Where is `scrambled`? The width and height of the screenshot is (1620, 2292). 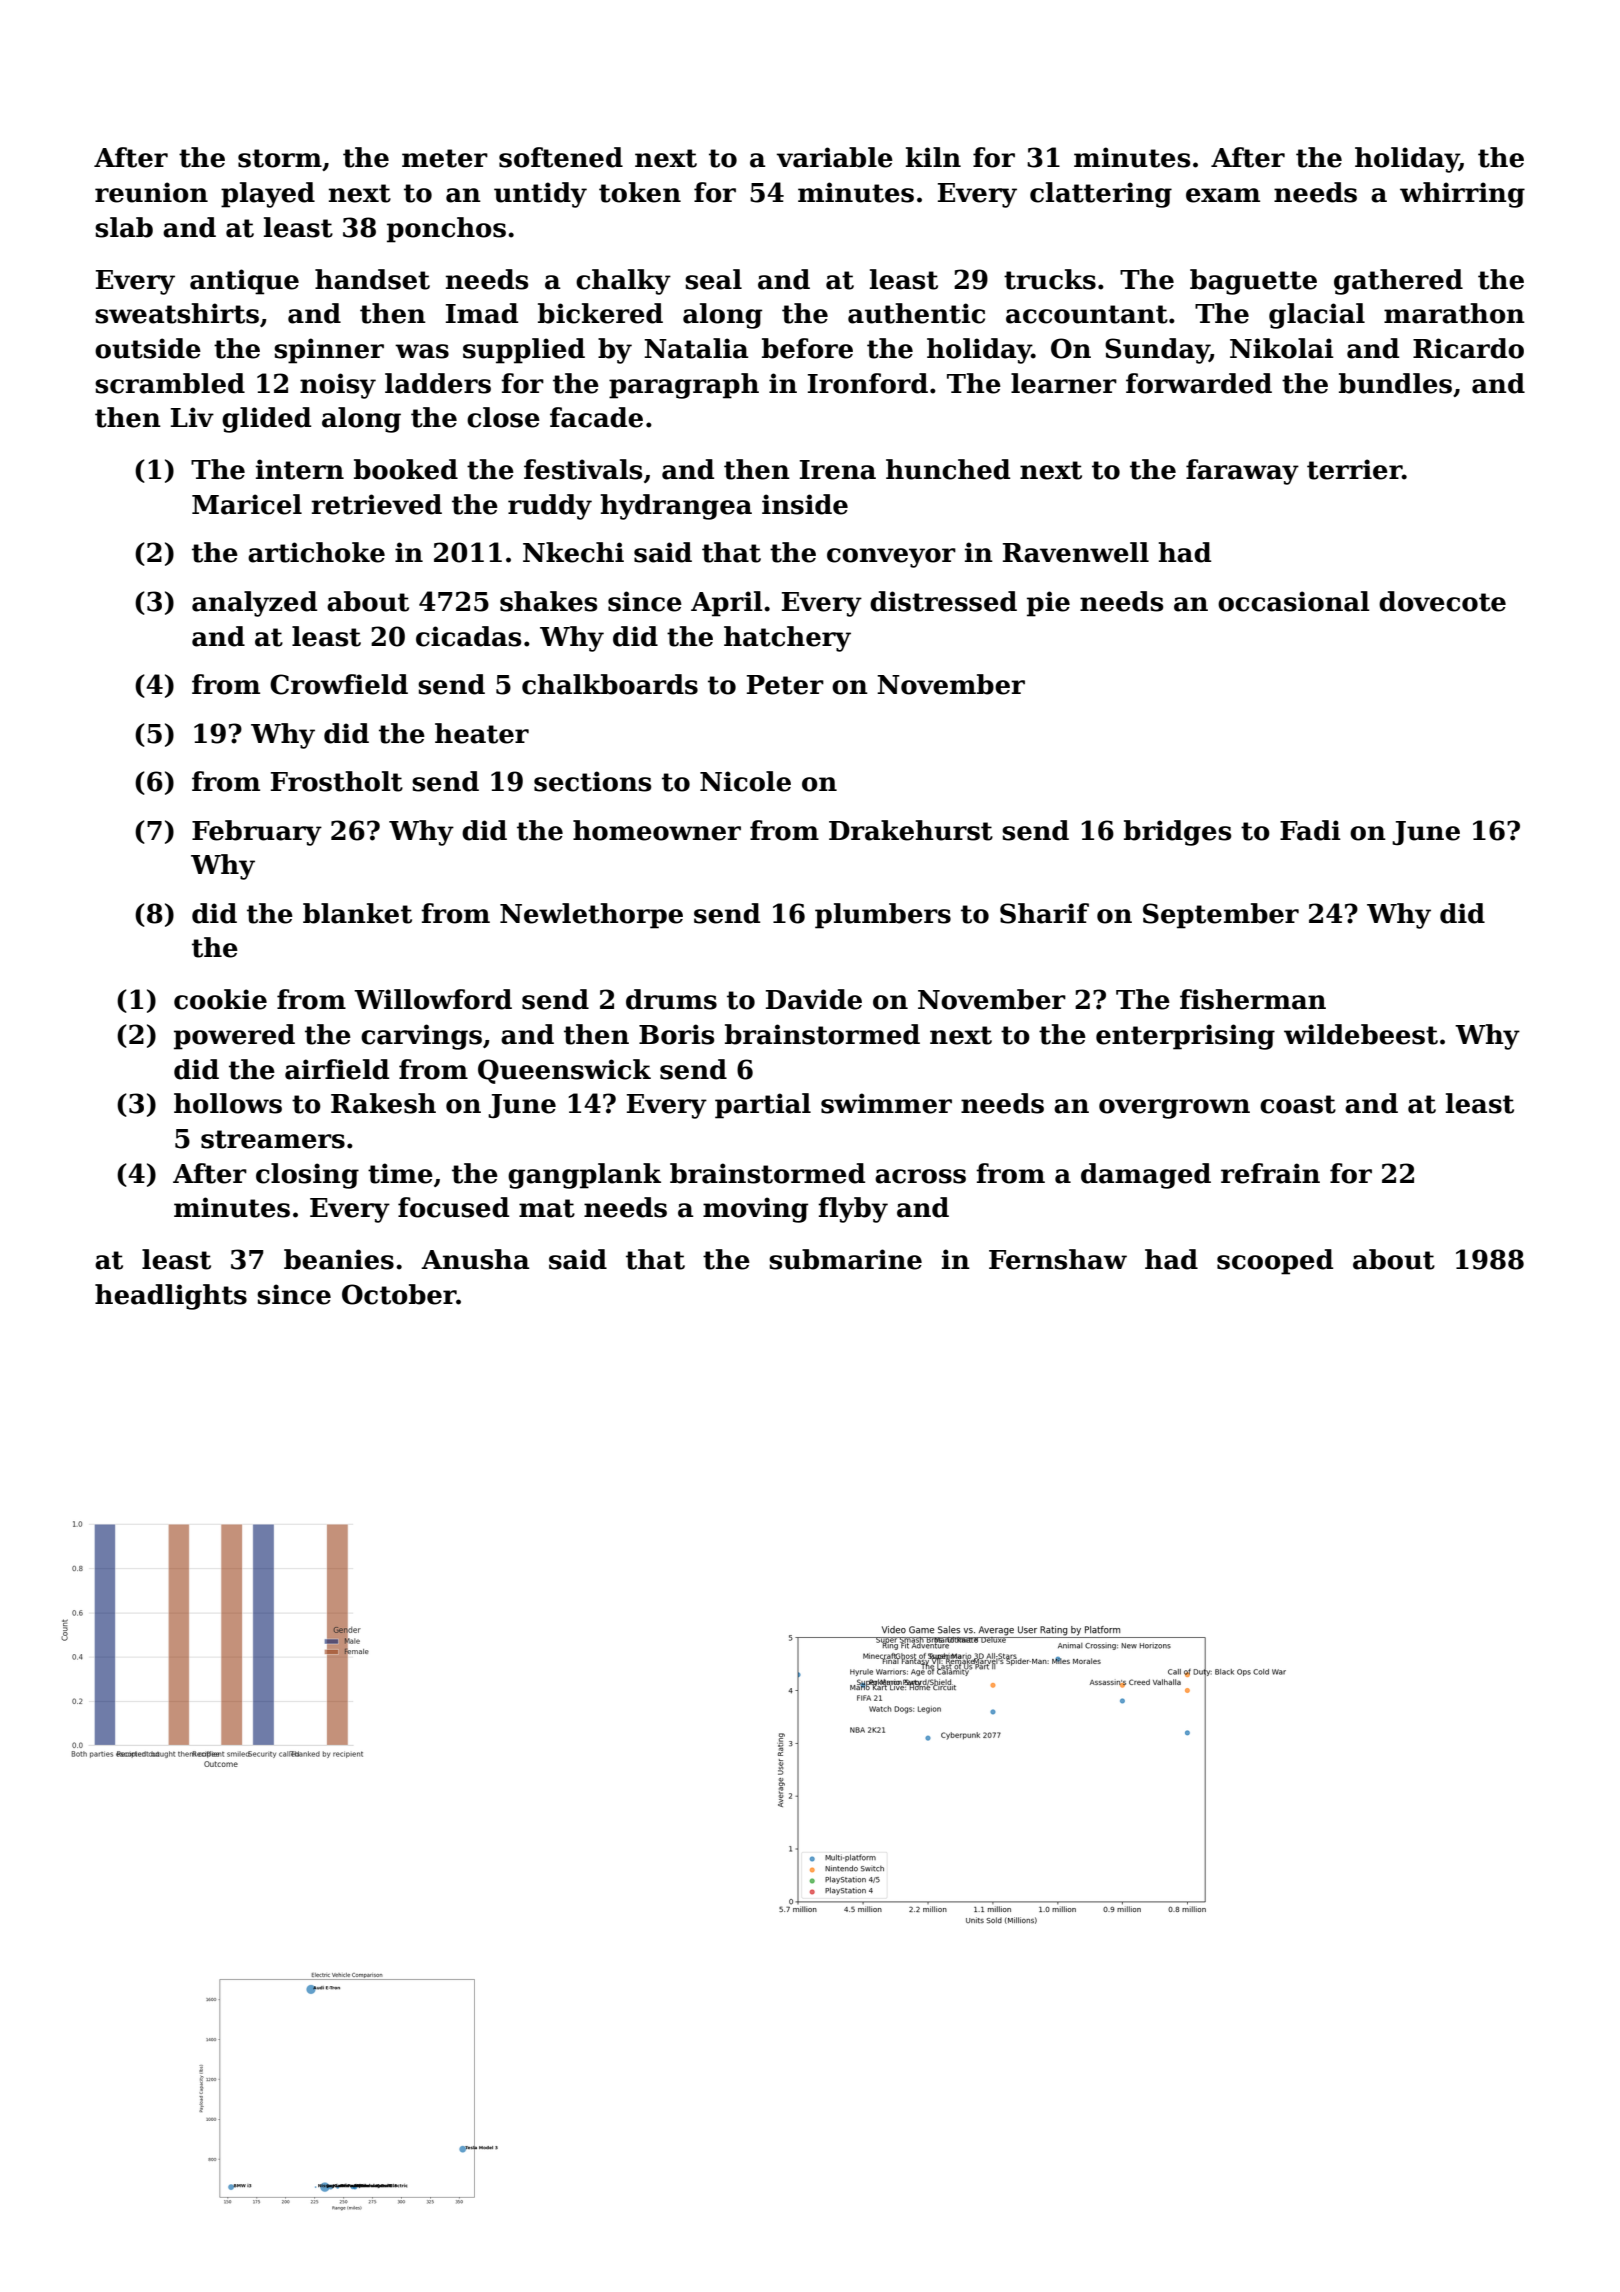
scrambled is located at coordinates (170, 383).
